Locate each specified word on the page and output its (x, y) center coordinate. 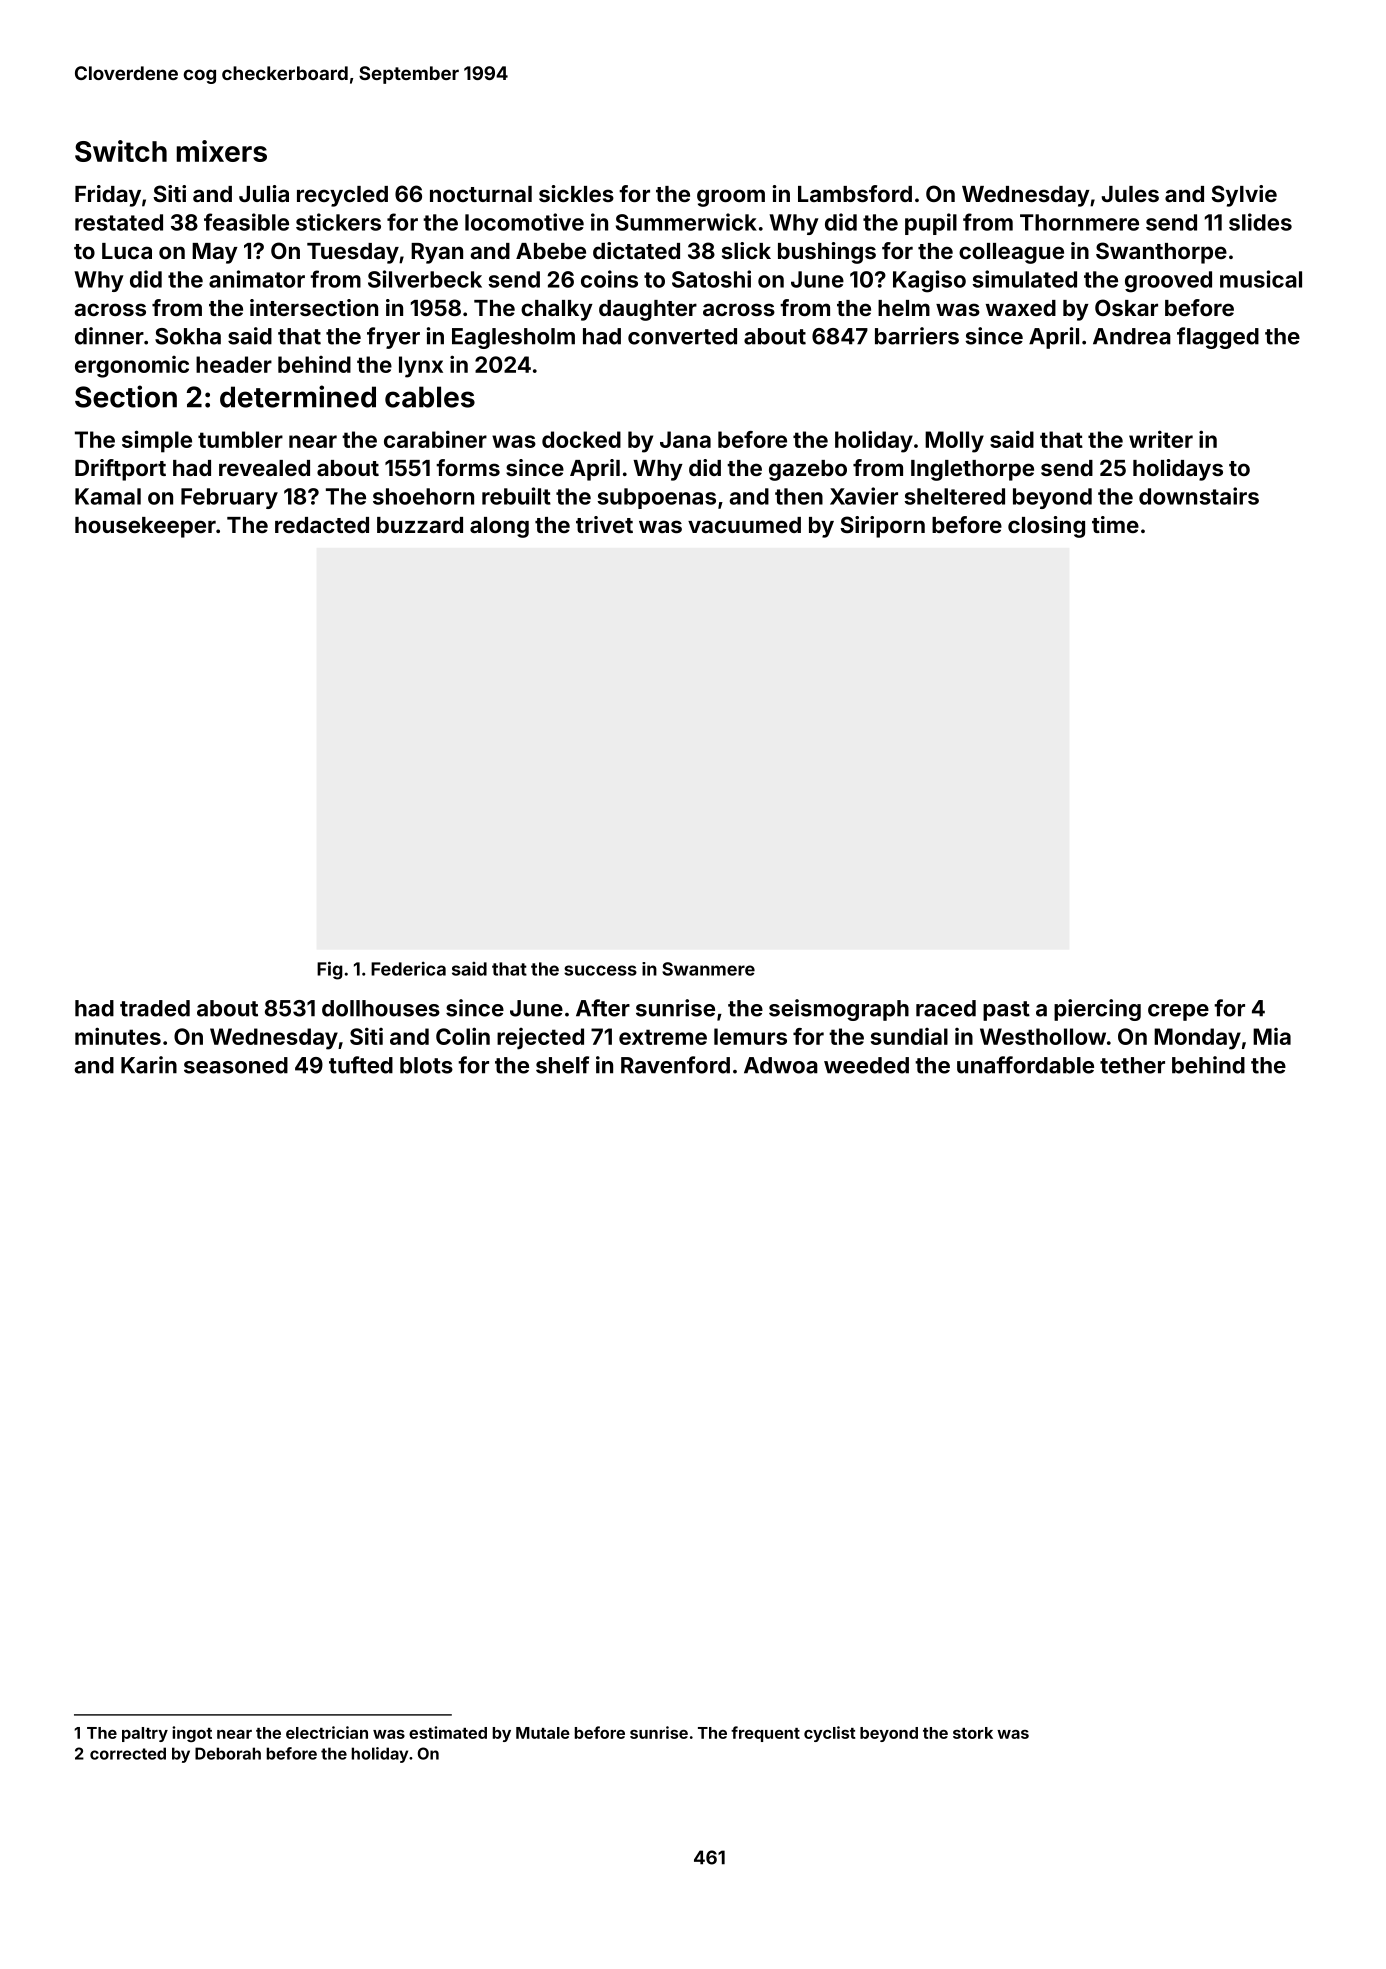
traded (155, 1008)
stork (973, 1733)
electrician (327, 1732)
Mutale (543, 1733)
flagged (1218, 338)
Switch (121, 151)
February (229, 498)
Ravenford (675, 1065)
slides (1260, 222)
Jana (685, 439)
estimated (448, 1732)
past (1006, 1011)
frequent (765, 1734)
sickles (576, 193)
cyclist (829, 1734)
